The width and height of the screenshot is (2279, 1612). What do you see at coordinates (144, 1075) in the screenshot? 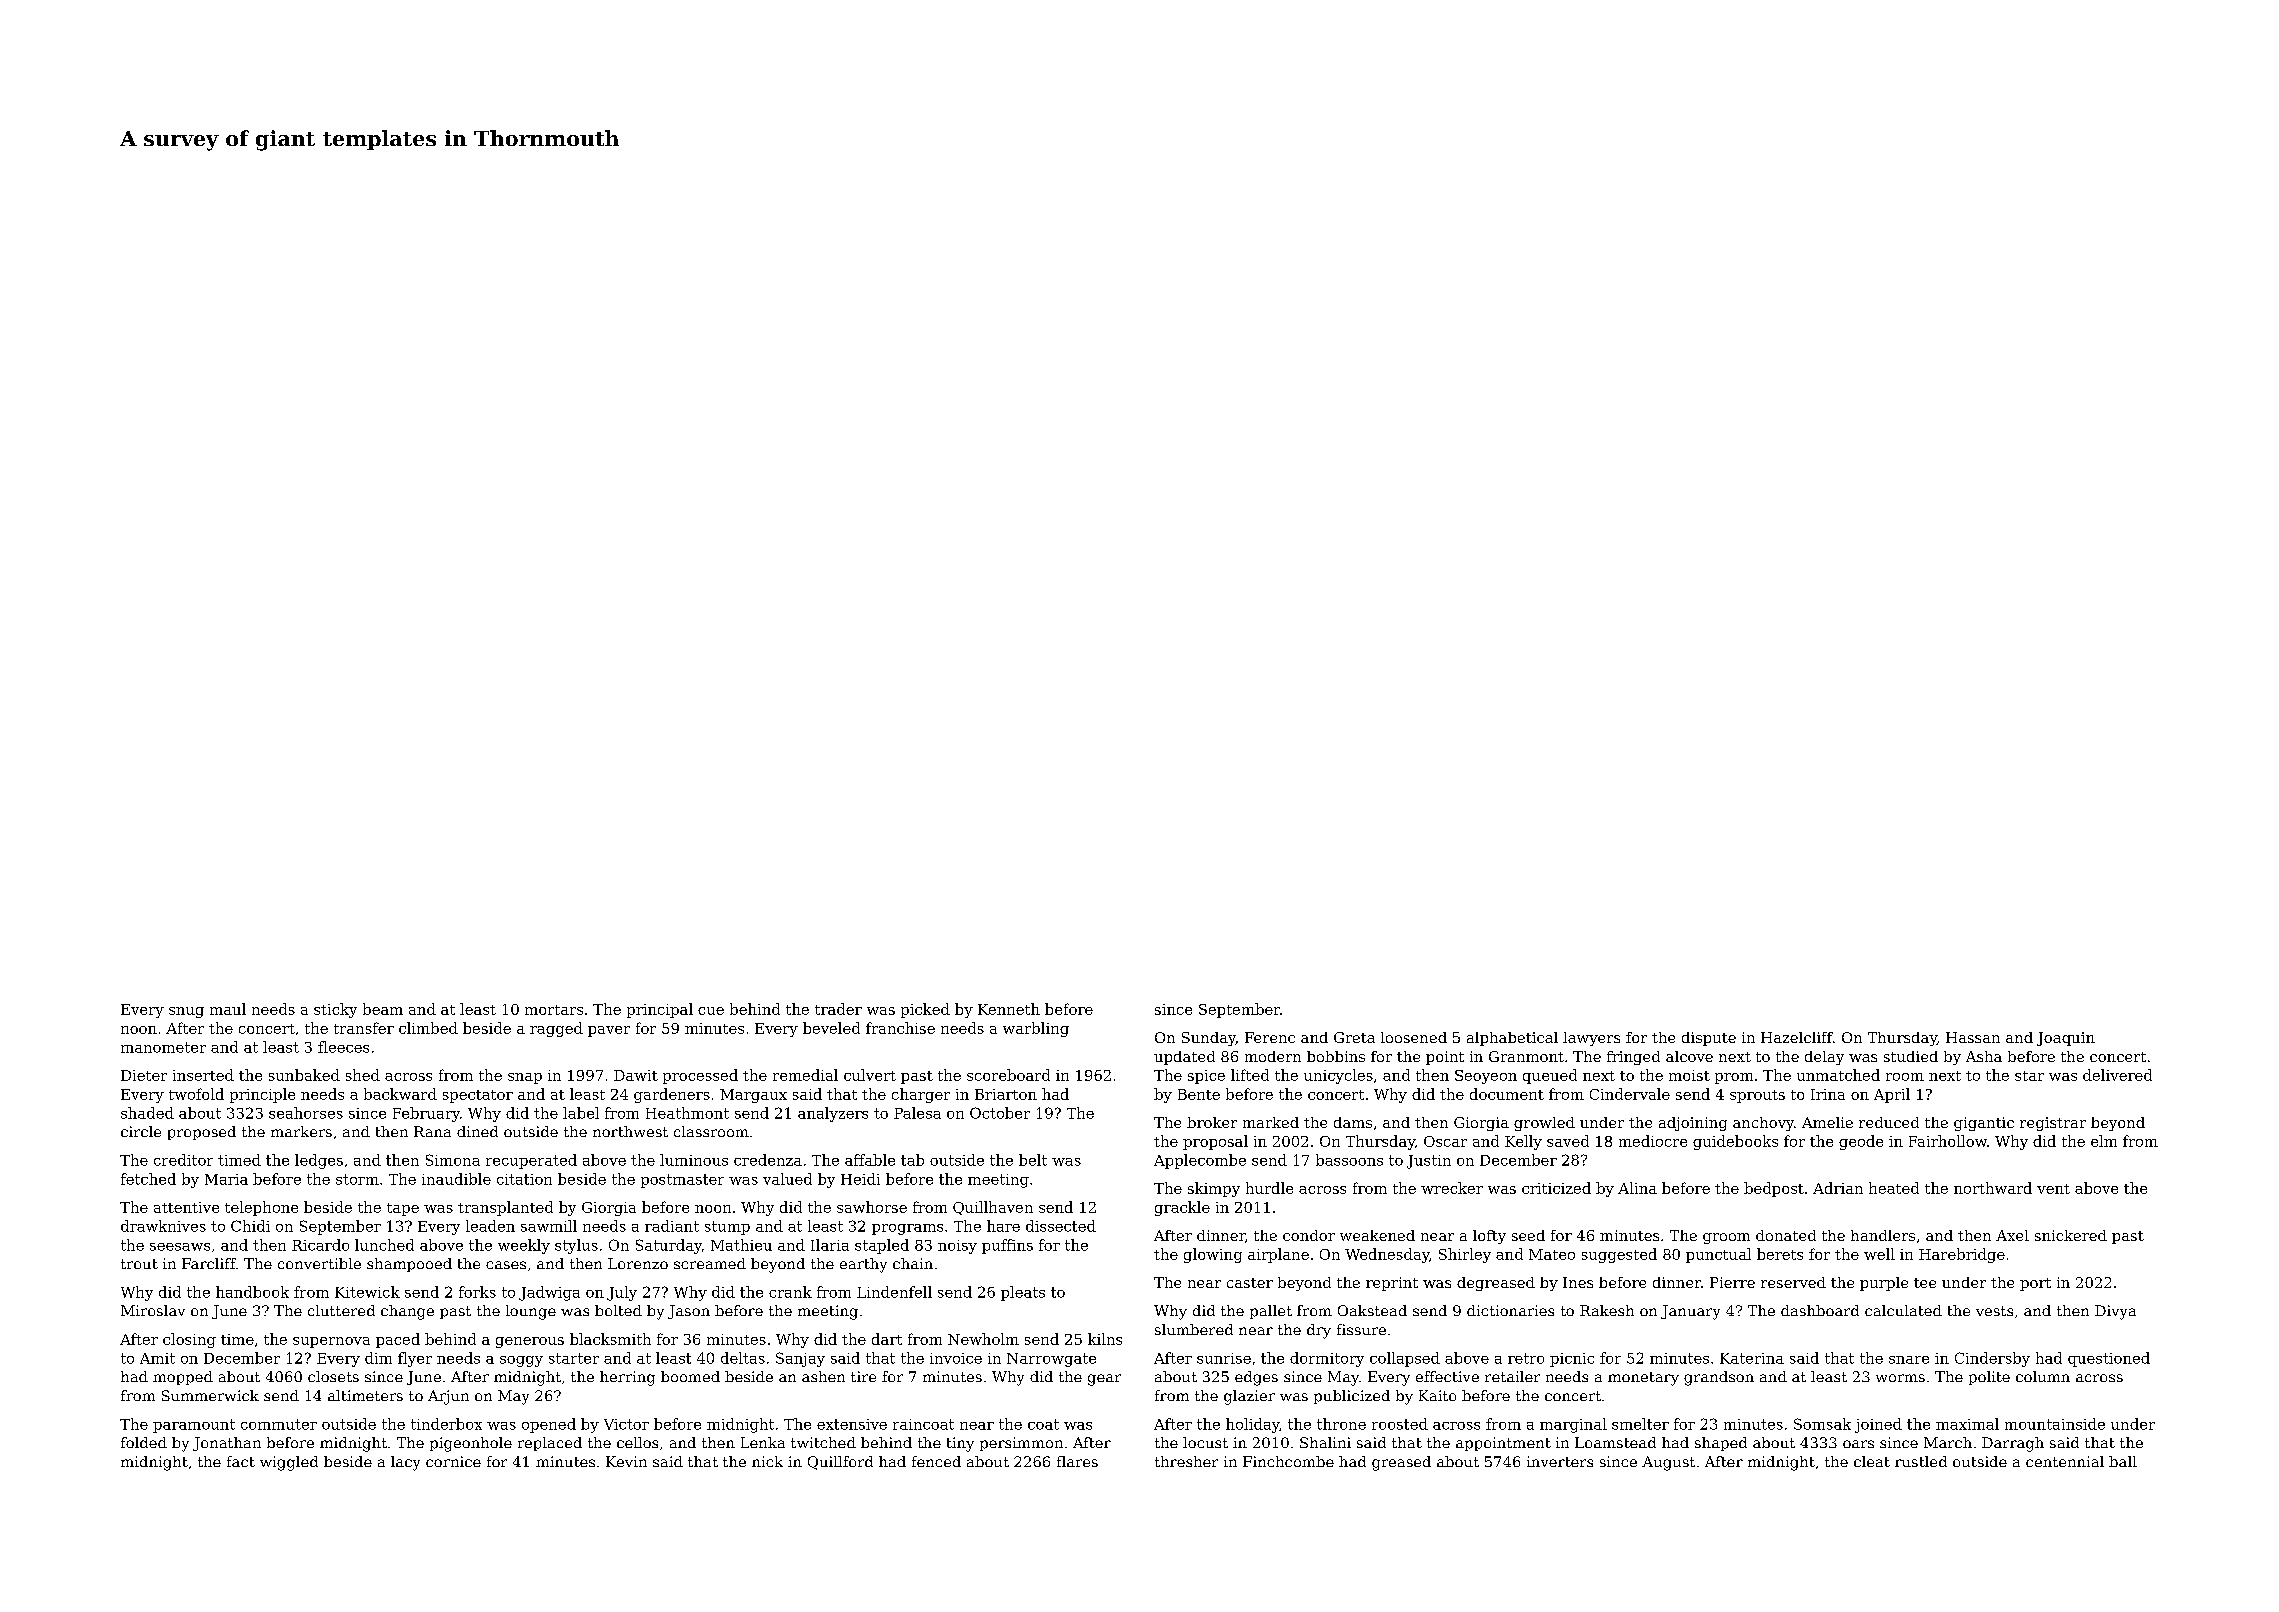
I see `Dieter` at bounding box center [144, 1075].
